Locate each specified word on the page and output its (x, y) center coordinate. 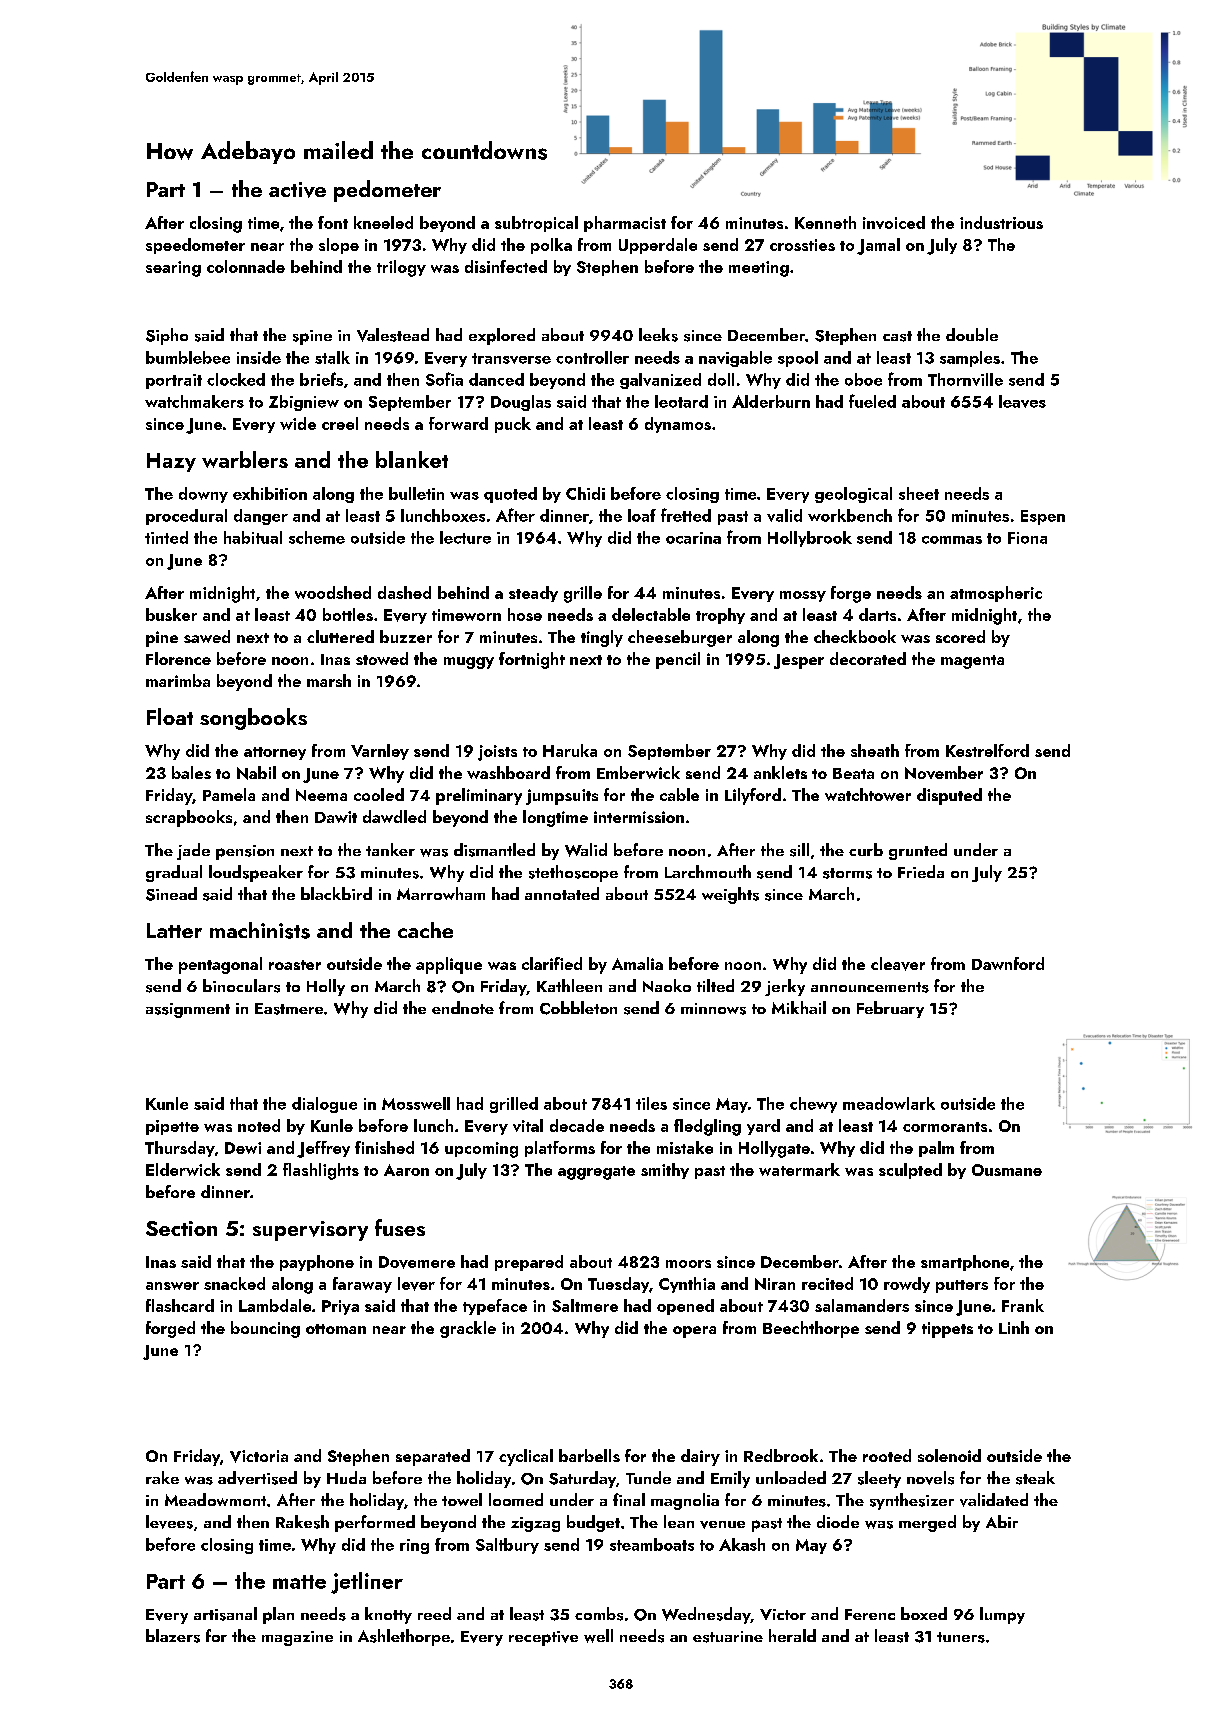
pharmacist (625, 224)
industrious (1001, 222)
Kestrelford (987, 750)
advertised (257, 1478)
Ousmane (1007, 1170)
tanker (390, 849)
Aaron (406, 1170)
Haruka (570, 750)
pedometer (387, 191)
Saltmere (585, 1305)
